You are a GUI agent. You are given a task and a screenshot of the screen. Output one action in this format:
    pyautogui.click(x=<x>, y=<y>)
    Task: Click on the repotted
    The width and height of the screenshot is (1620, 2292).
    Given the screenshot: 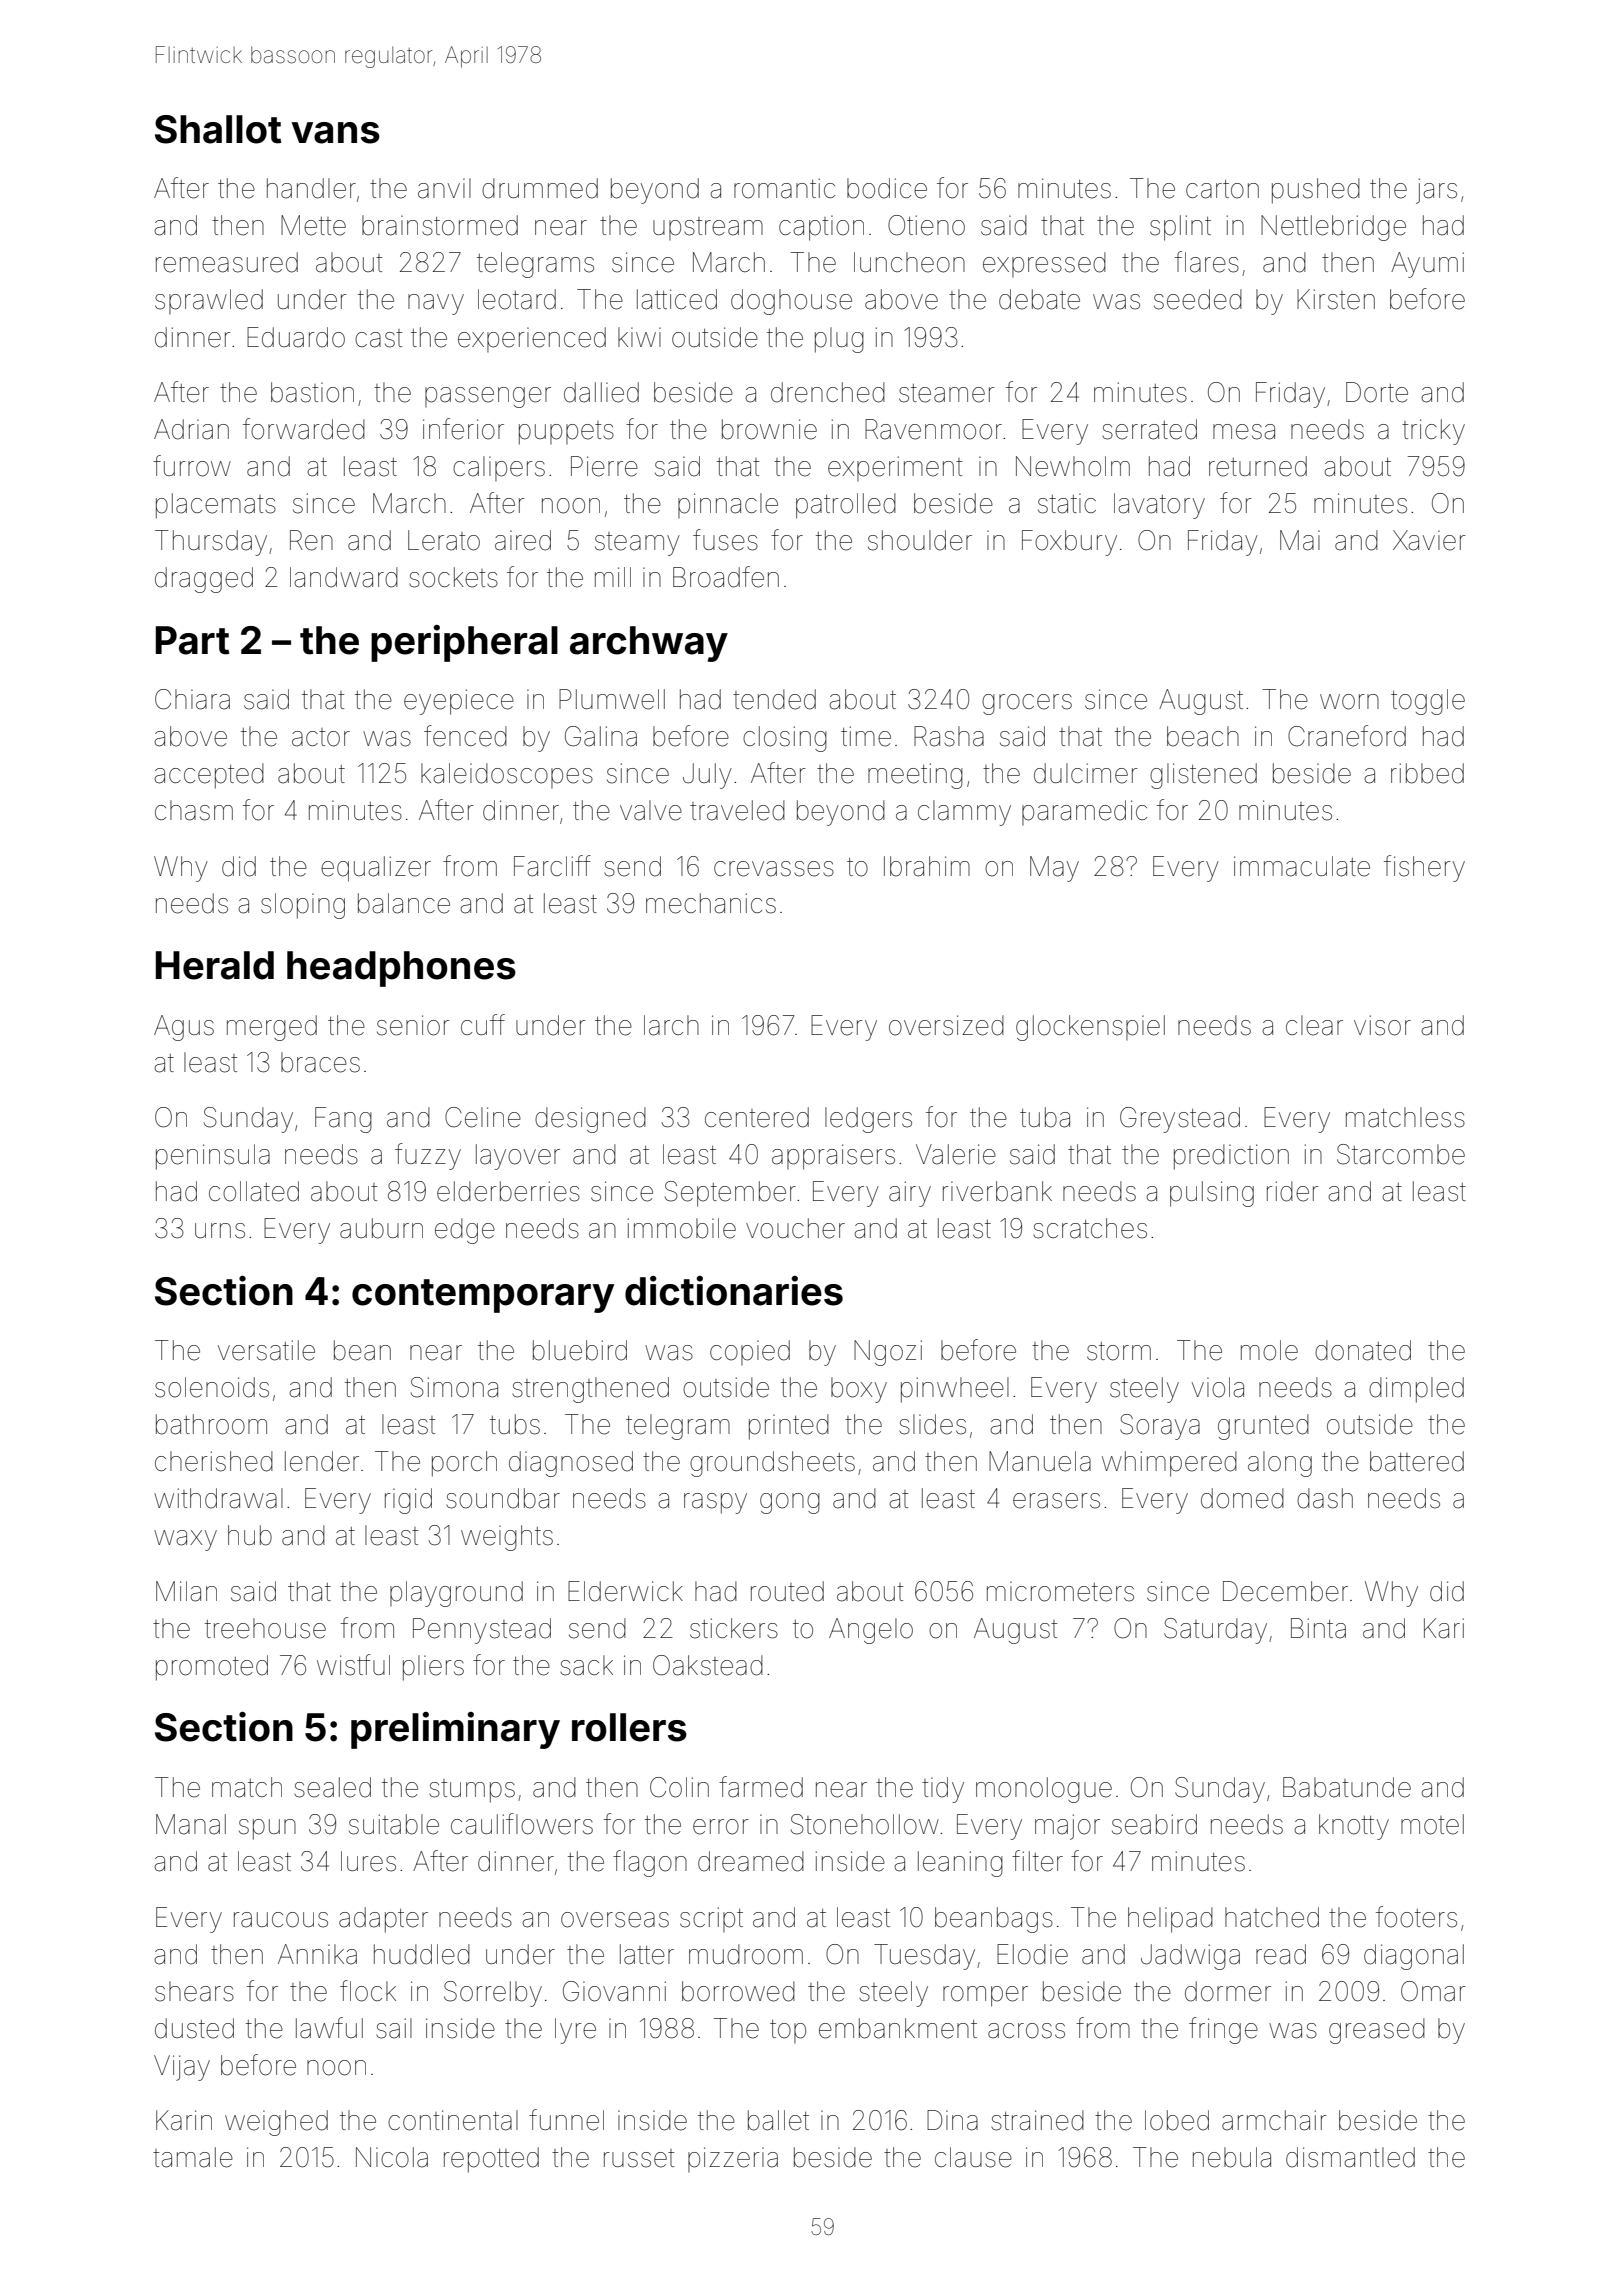 What is the action you would take?
    pyautogui.click(x=491, y=2160)
